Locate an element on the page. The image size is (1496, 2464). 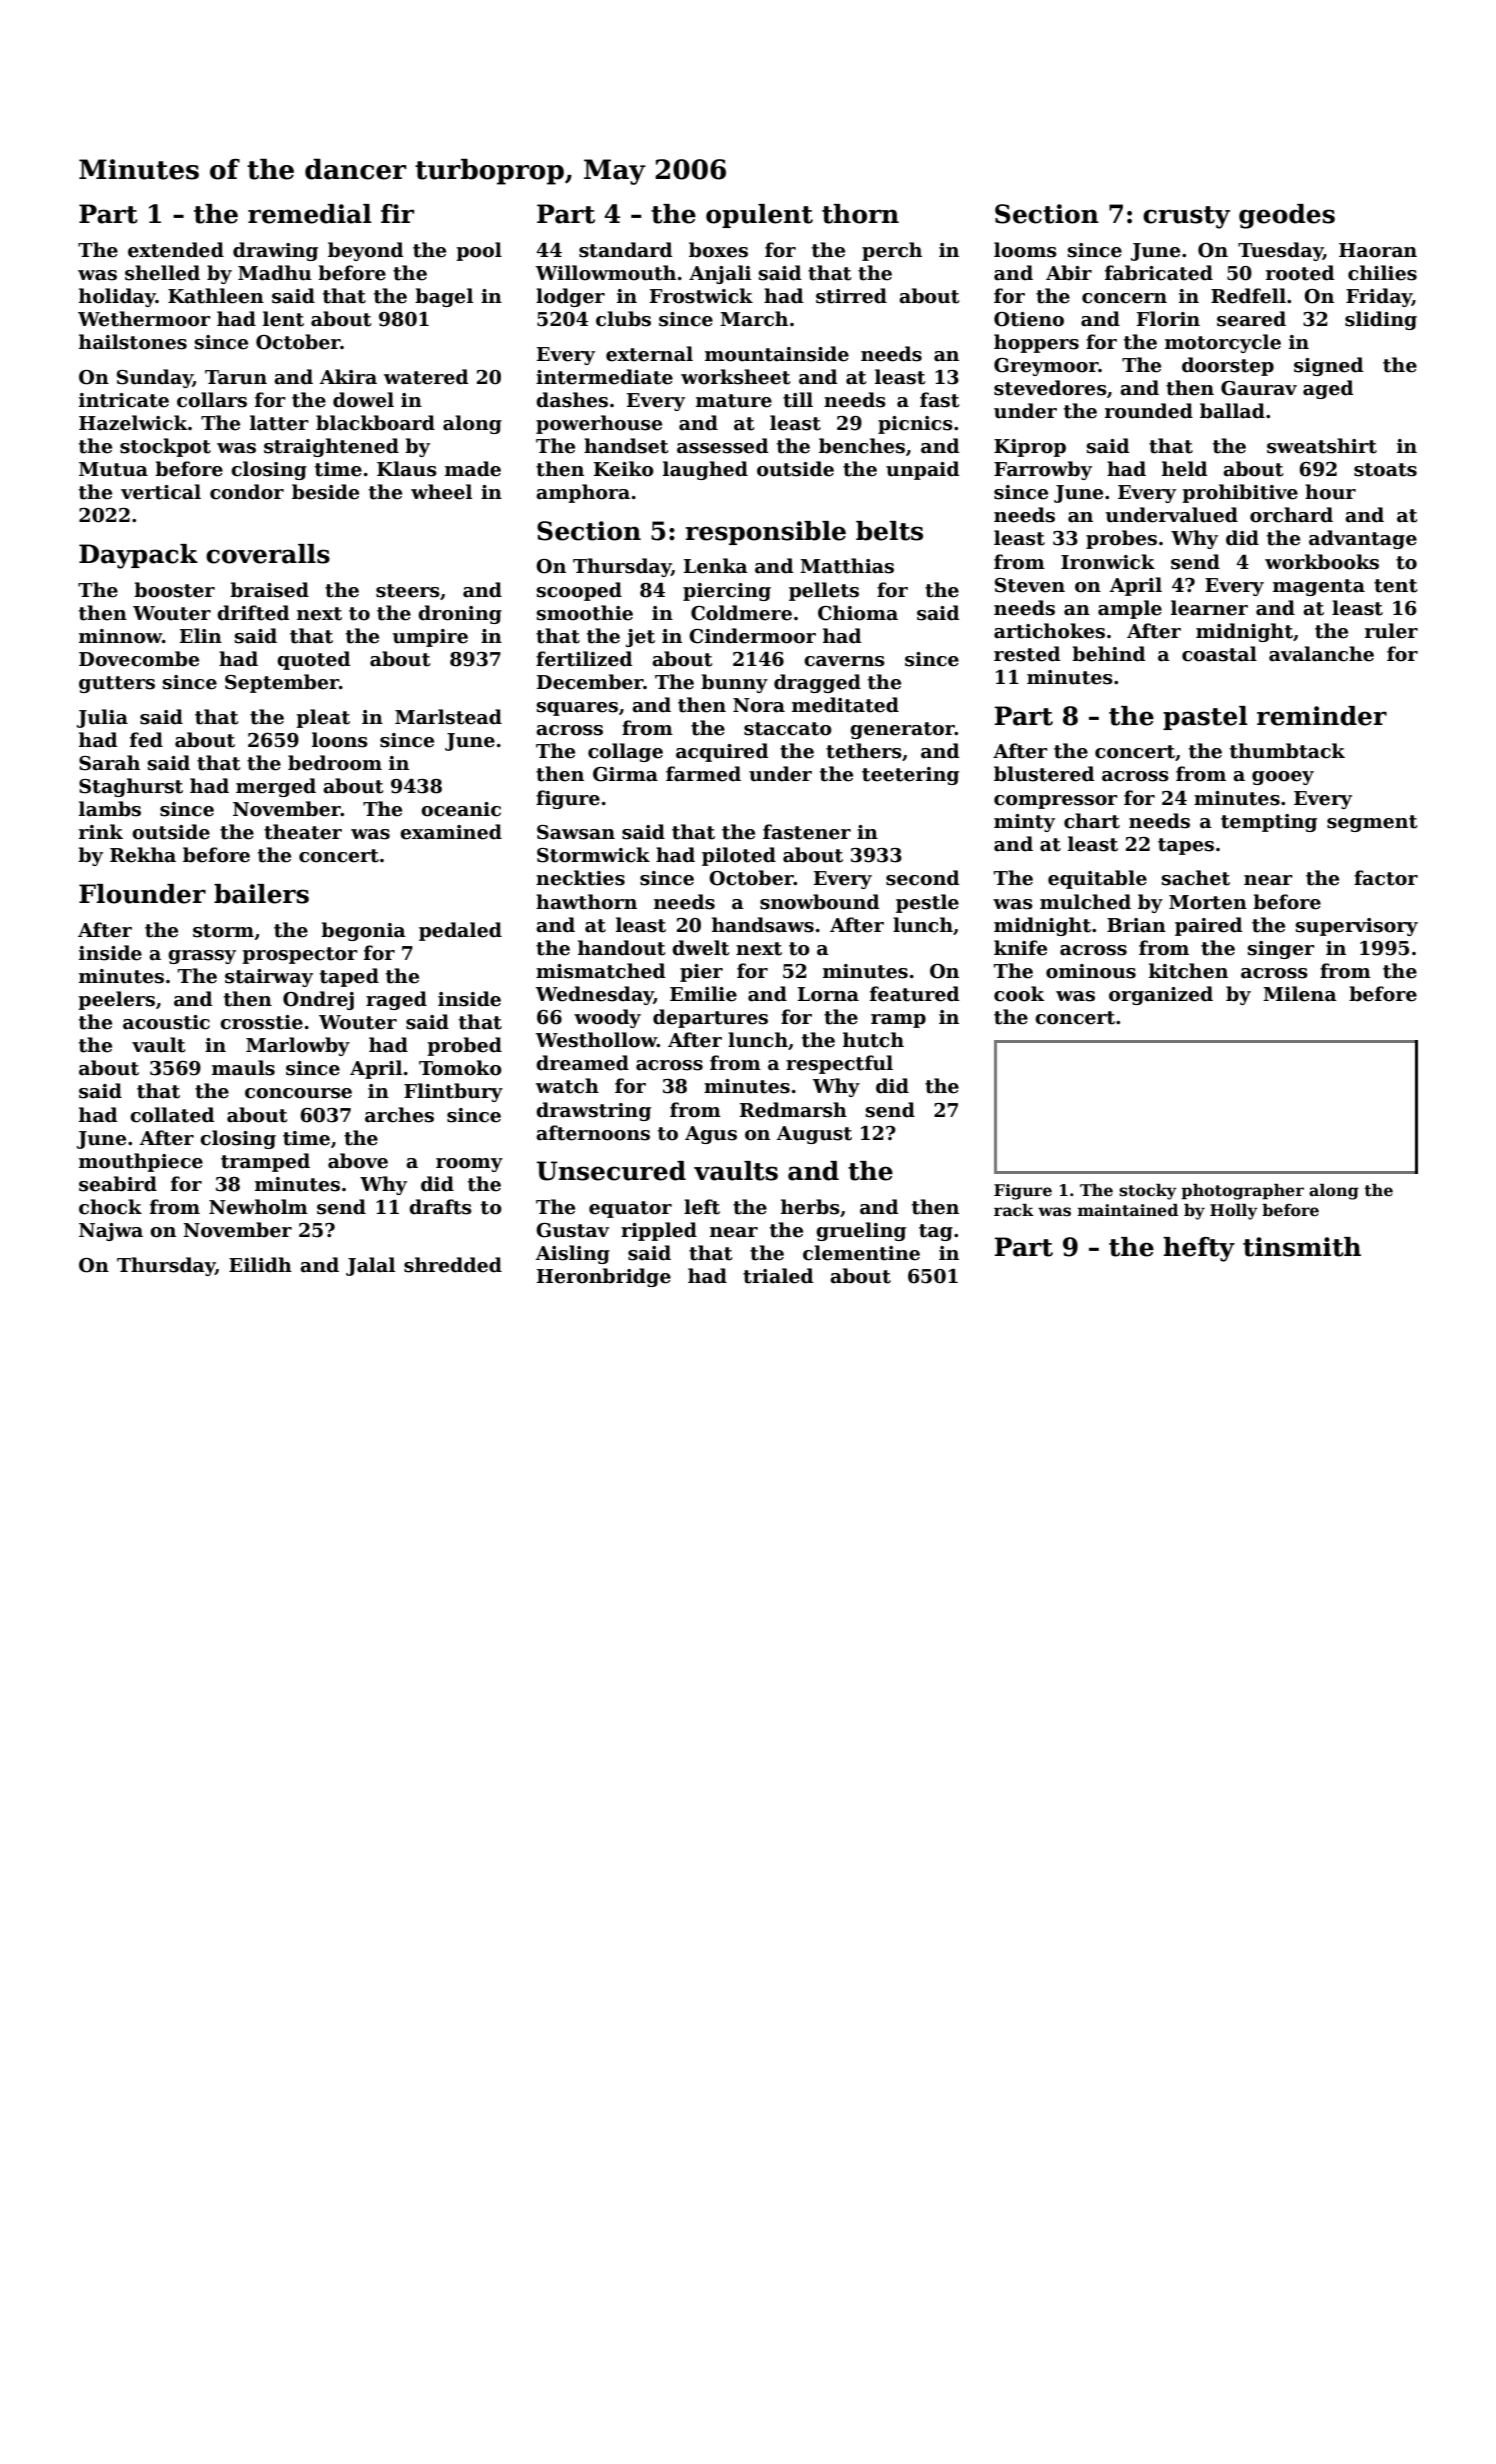
lambs is located at coordinates (110, 809).
